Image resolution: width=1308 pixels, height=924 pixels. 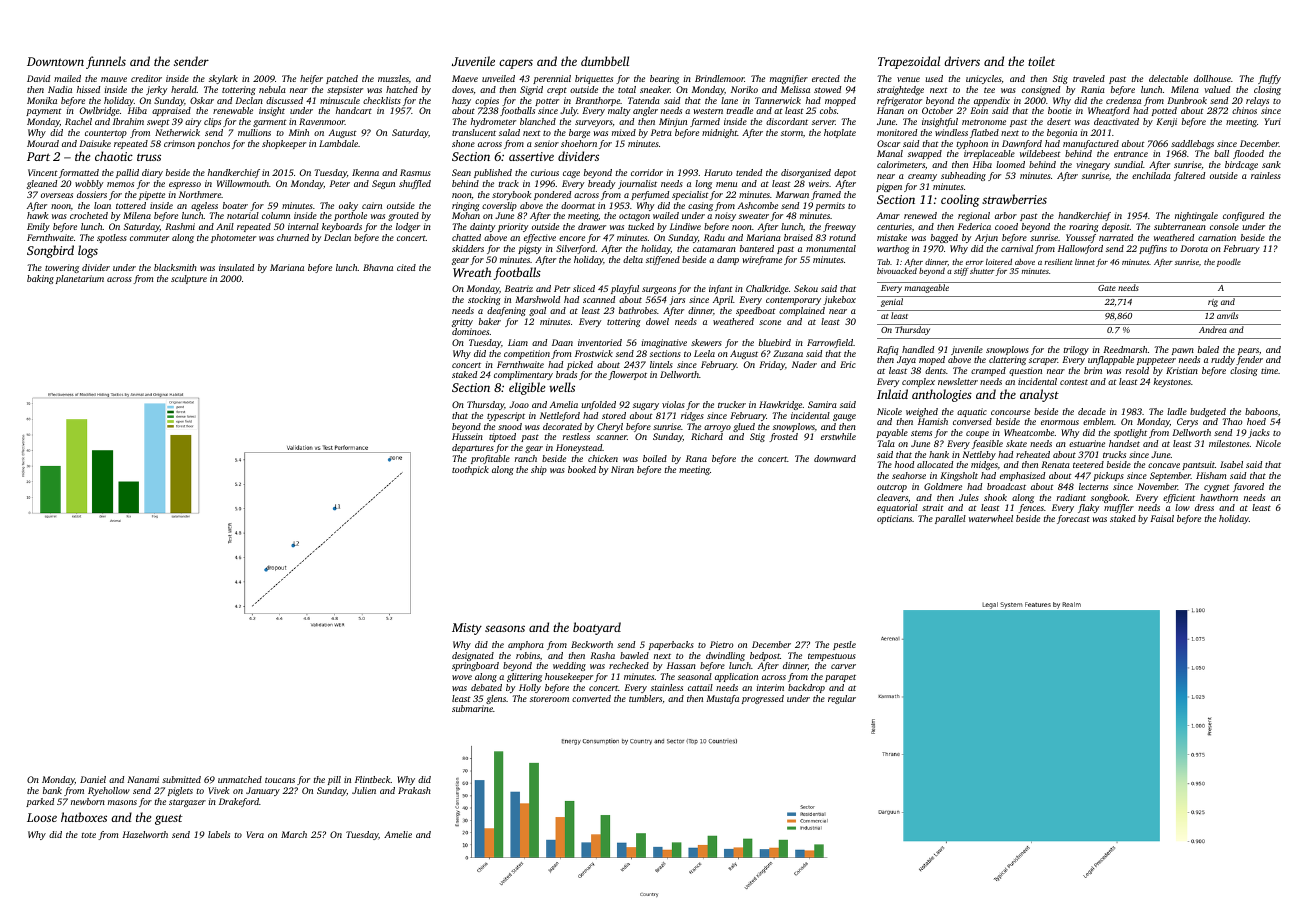 I want to click on Downtown, so click(x=55, y=61).
